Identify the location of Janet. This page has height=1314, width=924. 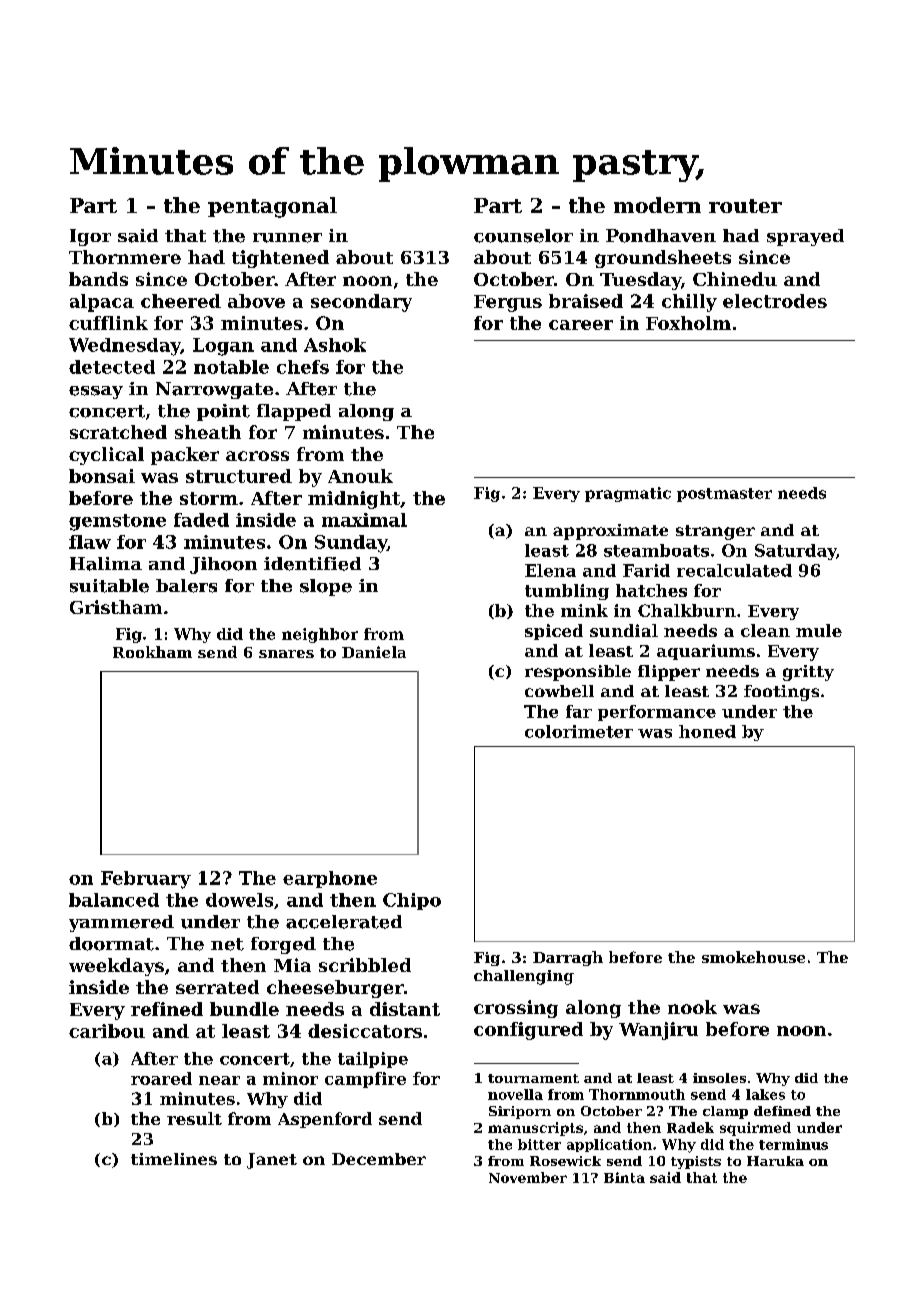
(272, 1161).
